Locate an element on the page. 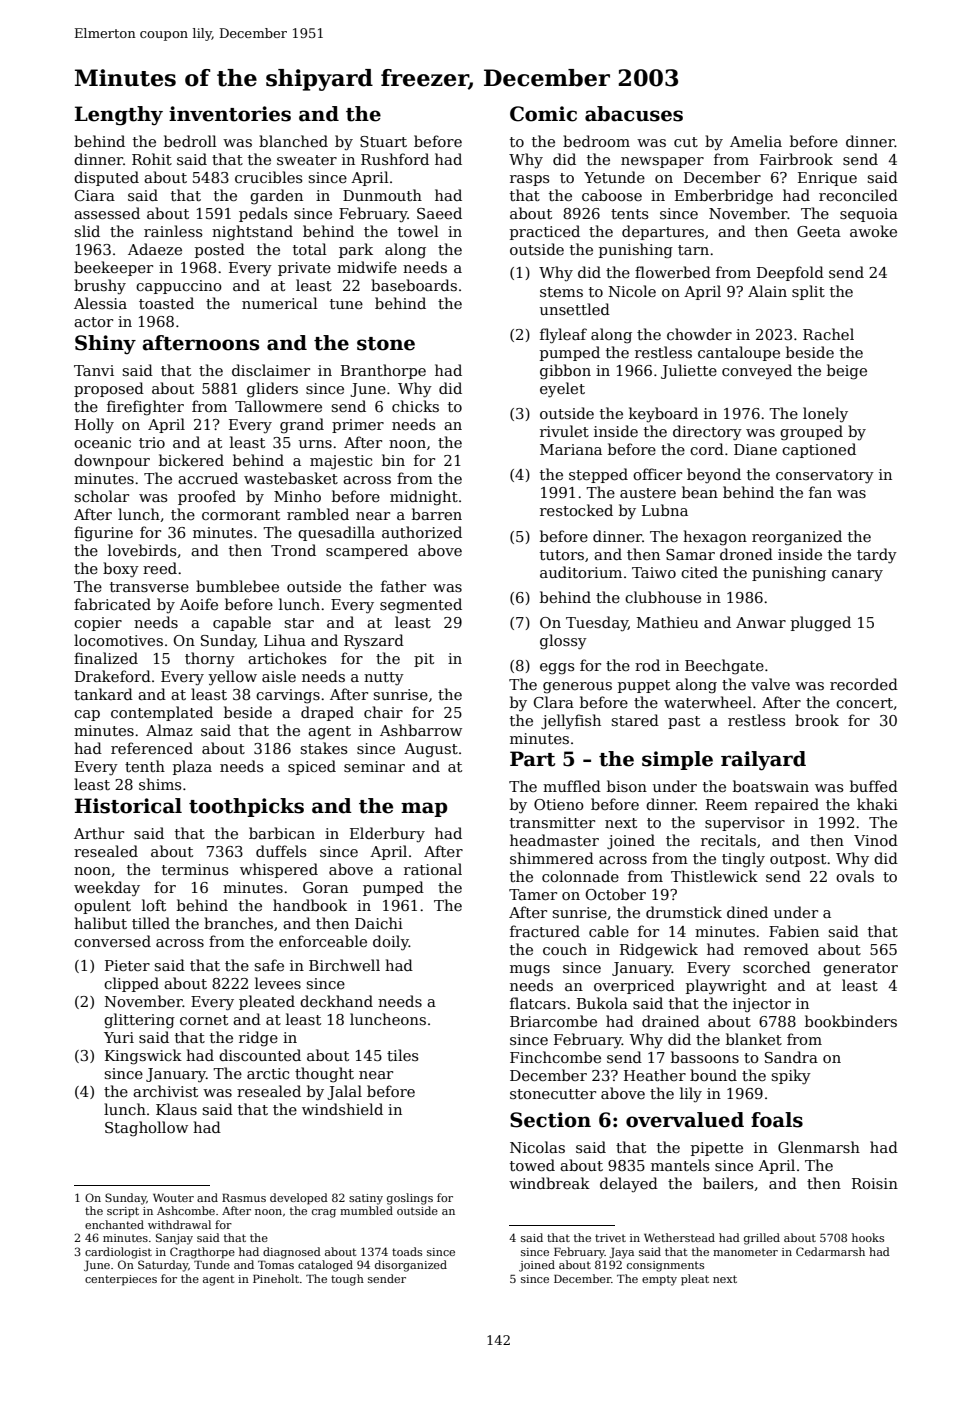 The image size is (972, 1408). centerpieces is located at coordinates (121, 1280).
